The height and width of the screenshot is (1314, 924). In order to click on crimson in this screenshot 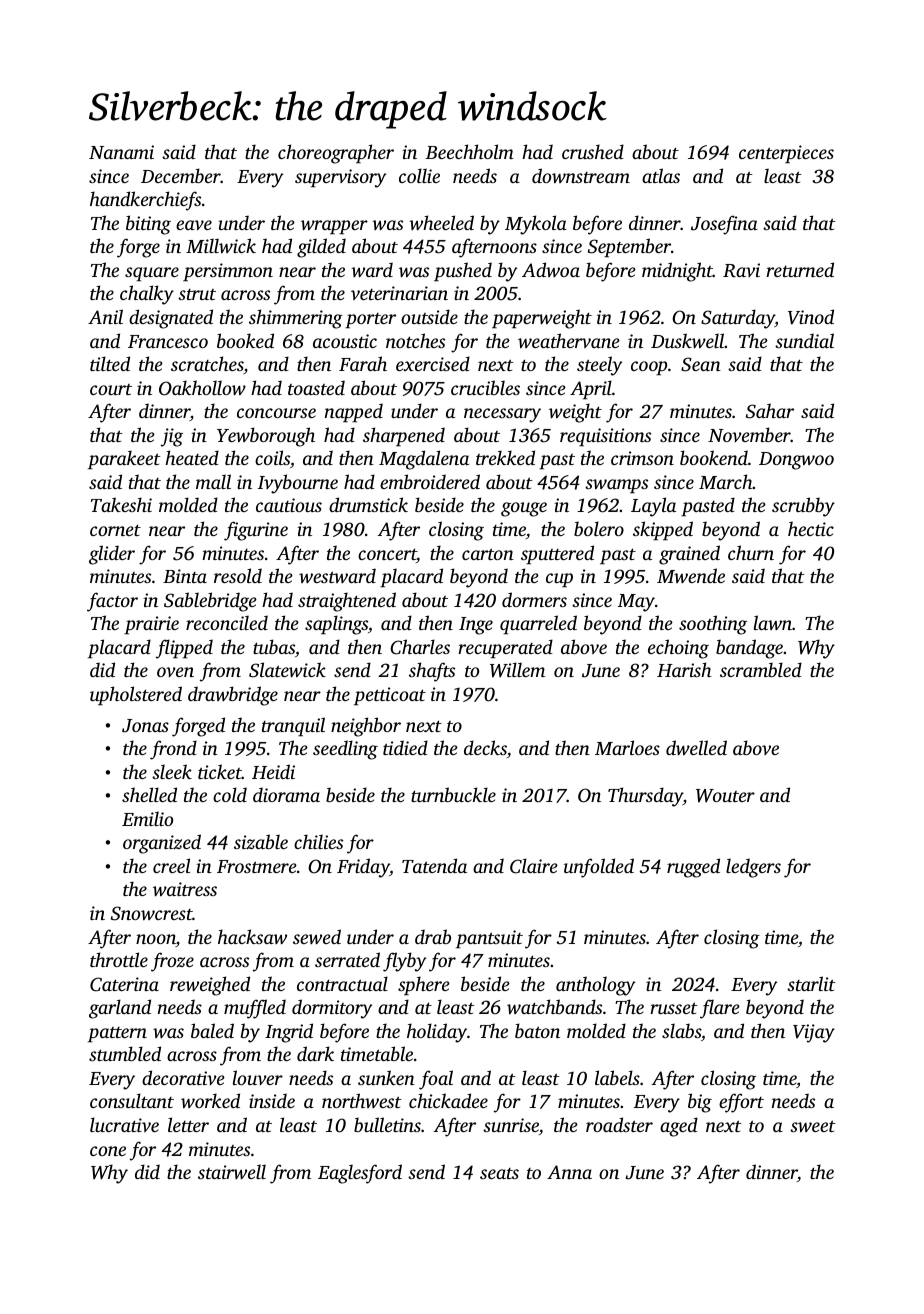, I will do `click(642, 458)`.
